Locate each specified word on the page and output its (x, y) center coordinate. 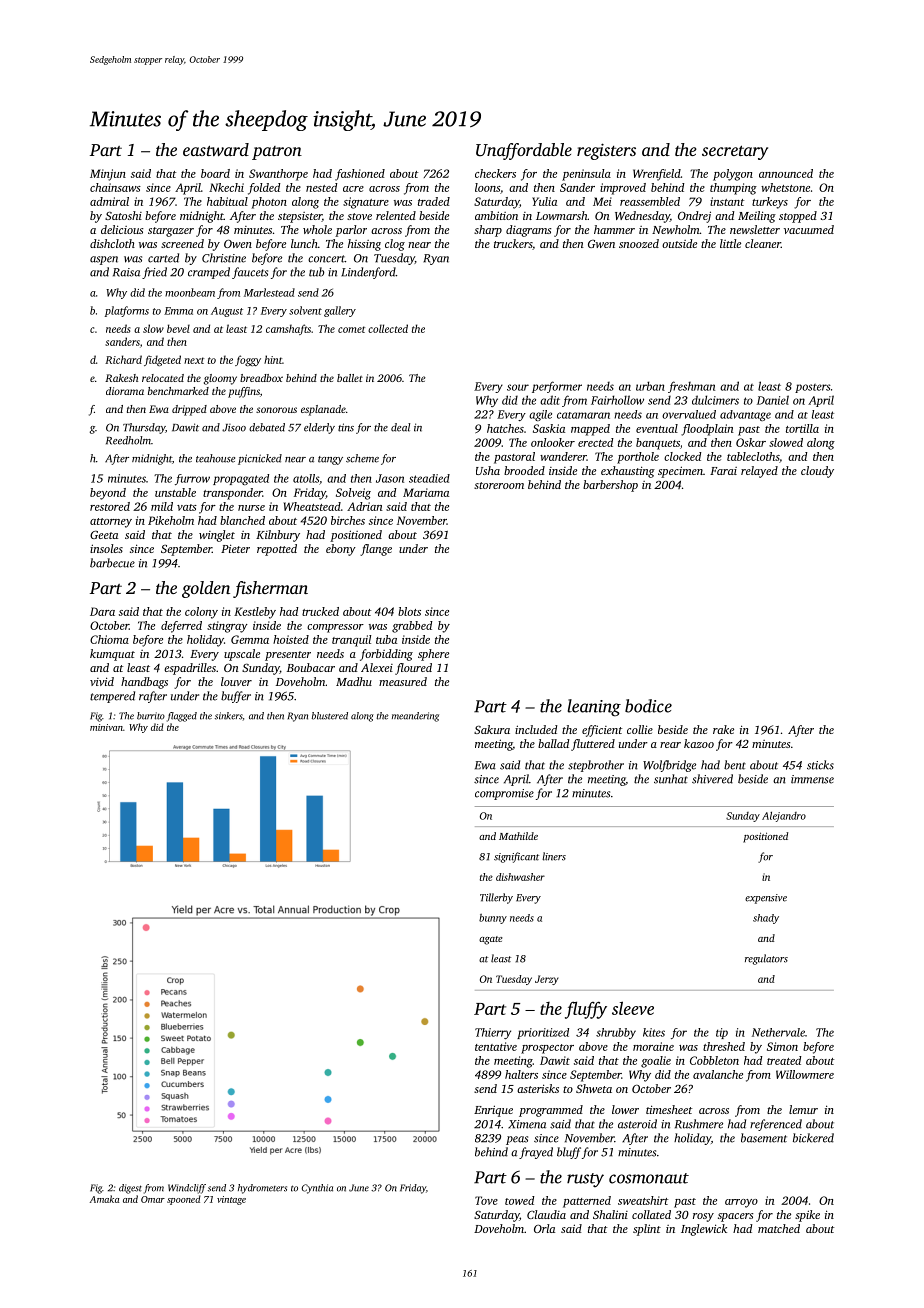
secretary (735, 152)
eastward (216, 149)
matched (779, 1228)
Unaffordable (524, 151)
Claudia (546, 1214)
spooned (184, 1200)
